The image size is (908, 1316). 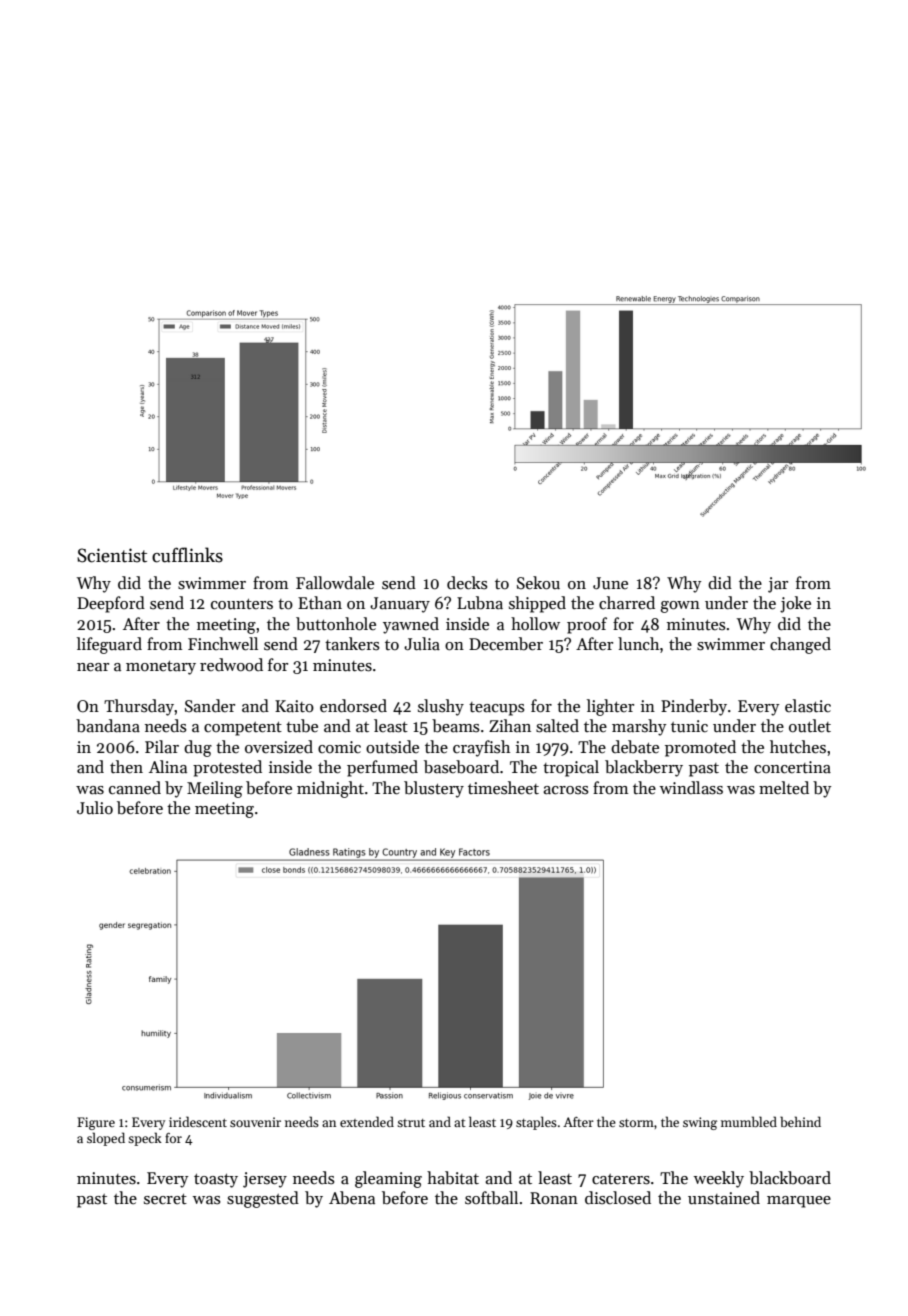 What do you see at coordinates (536, 1123) in the document?
I see `staples` at bounding box center [536, 1123].
